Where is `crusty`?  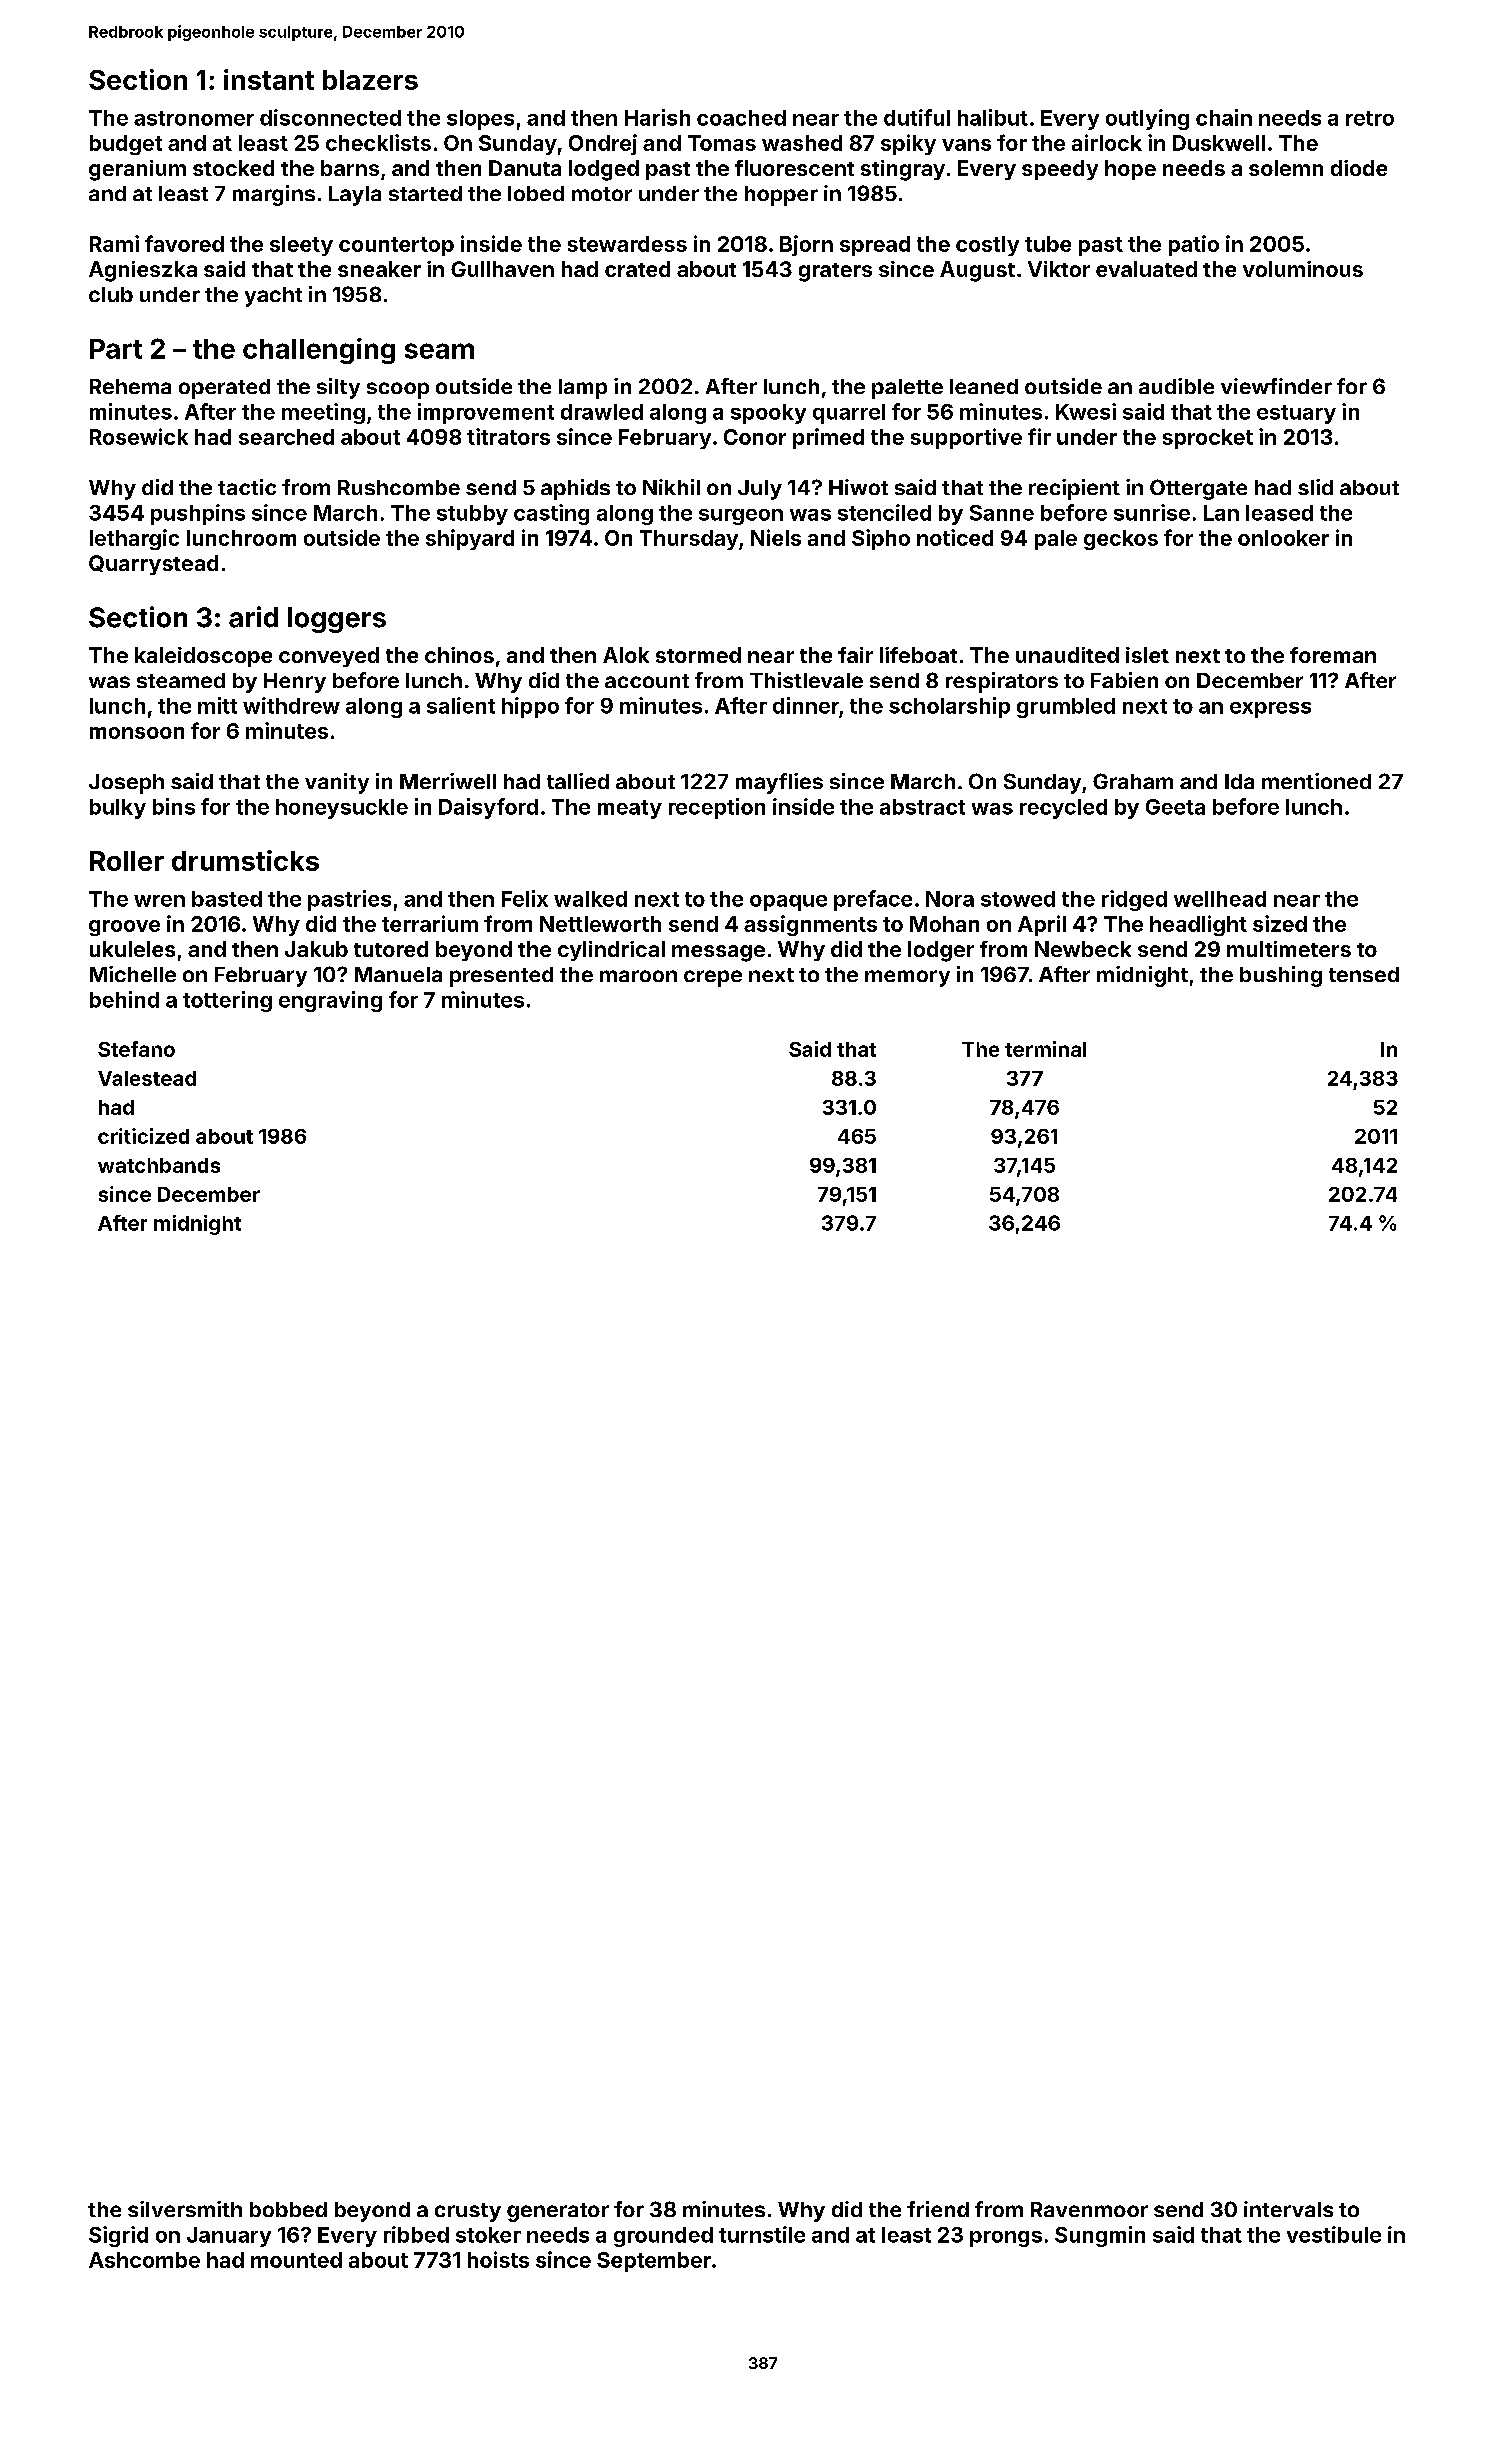
crusty is located at coordinates (468, 2212).
